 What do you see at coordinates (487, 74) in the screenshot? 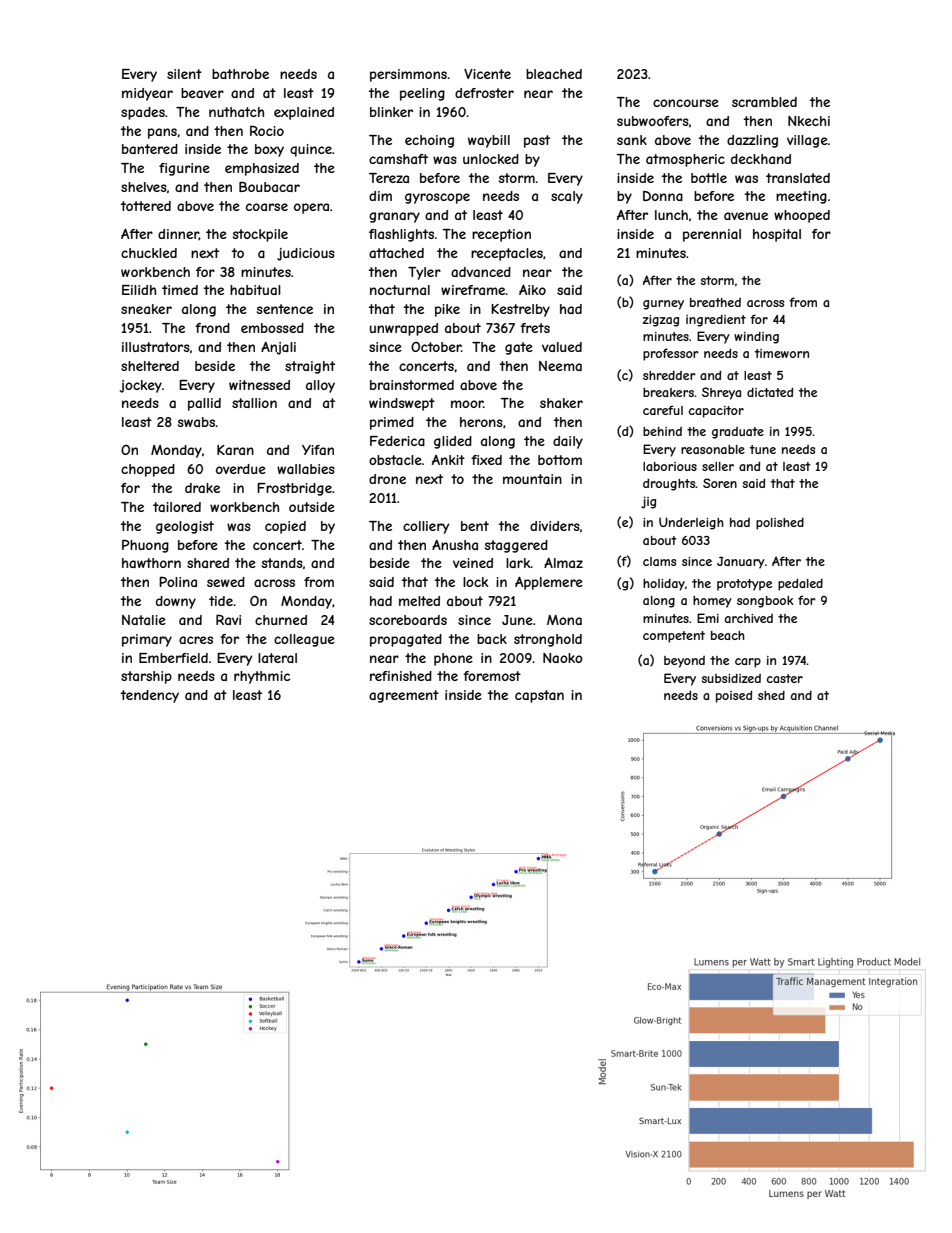
I see `Vicente` at bounding box center [487, 74].
